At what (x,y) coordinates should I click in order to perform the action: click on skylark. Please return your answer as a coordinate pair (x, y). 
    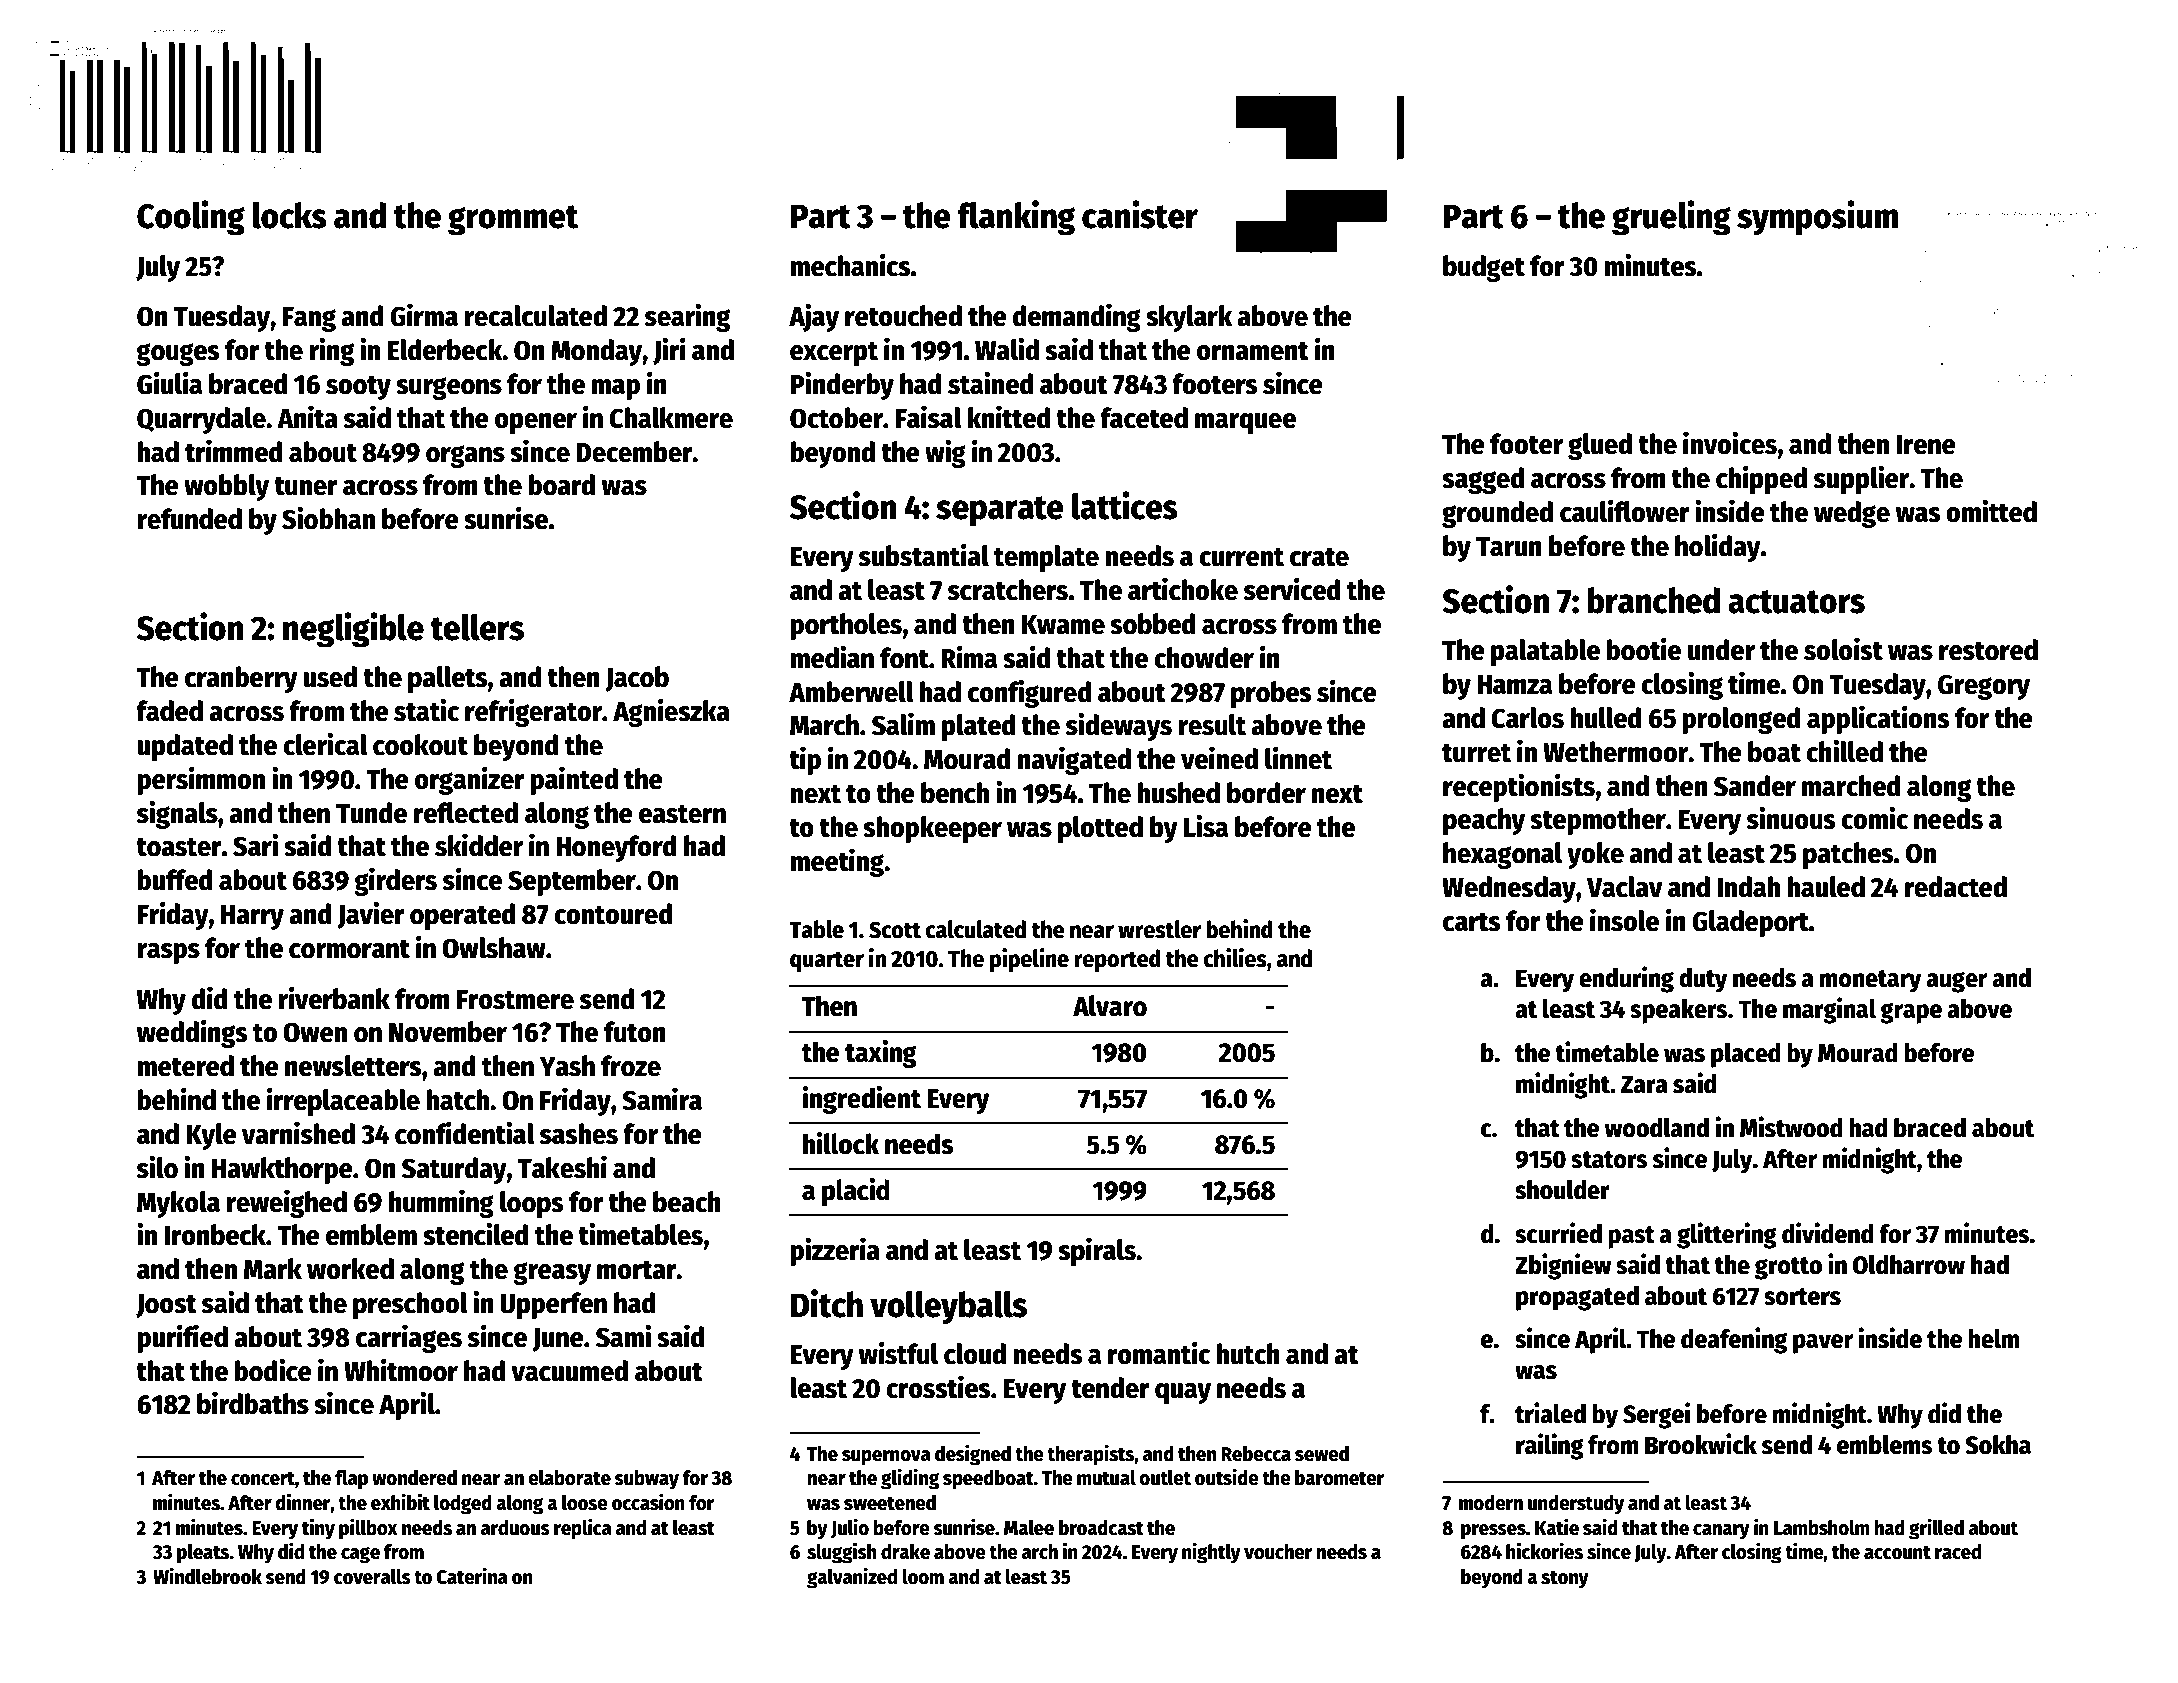
    Looking at the image, I should click on (1189, 318).
